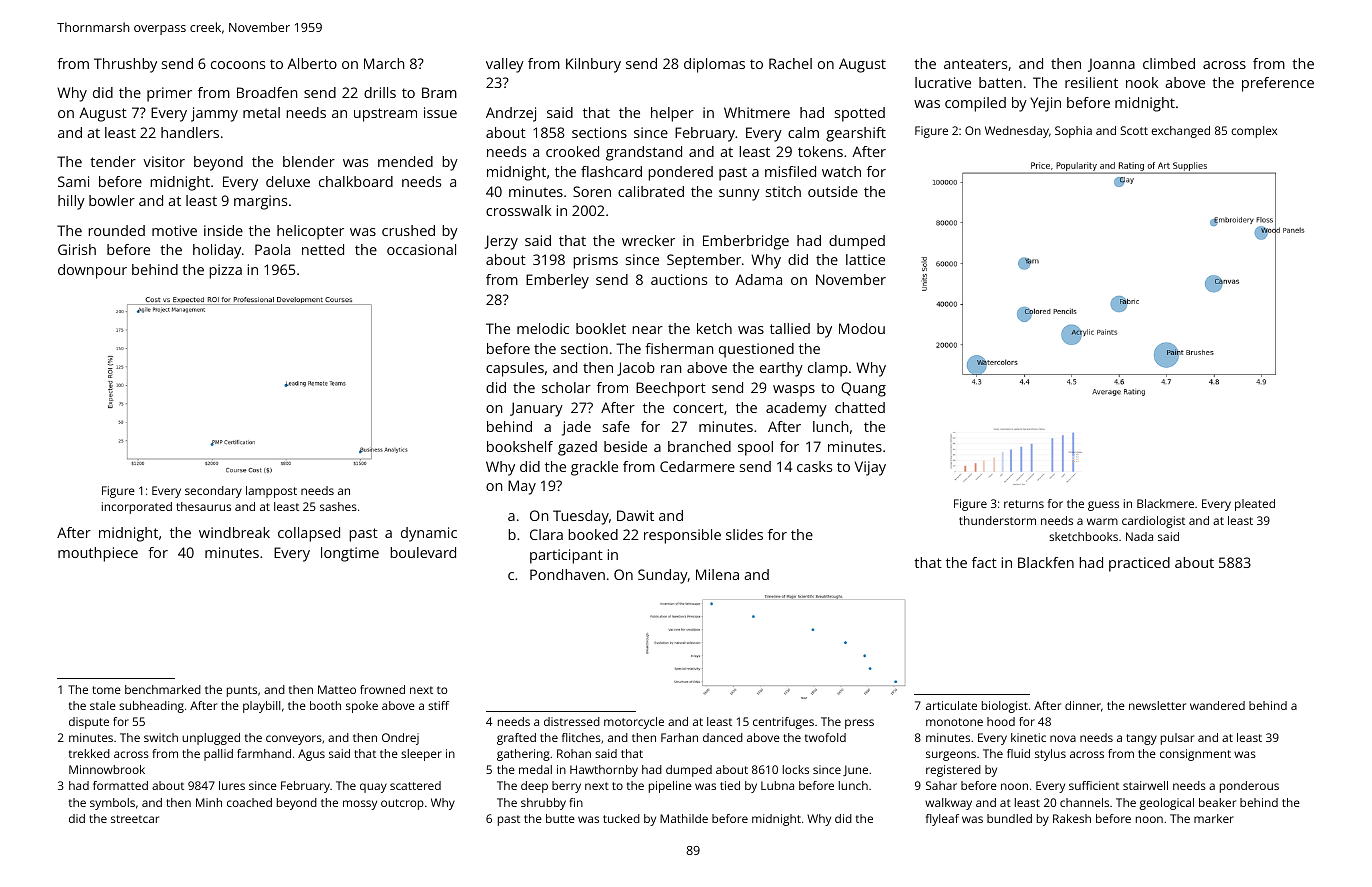 This screenshot has height=887, width=1372. Describe the element at coordinates (249, 802) in the screenshot. I see `coached` at that location.
